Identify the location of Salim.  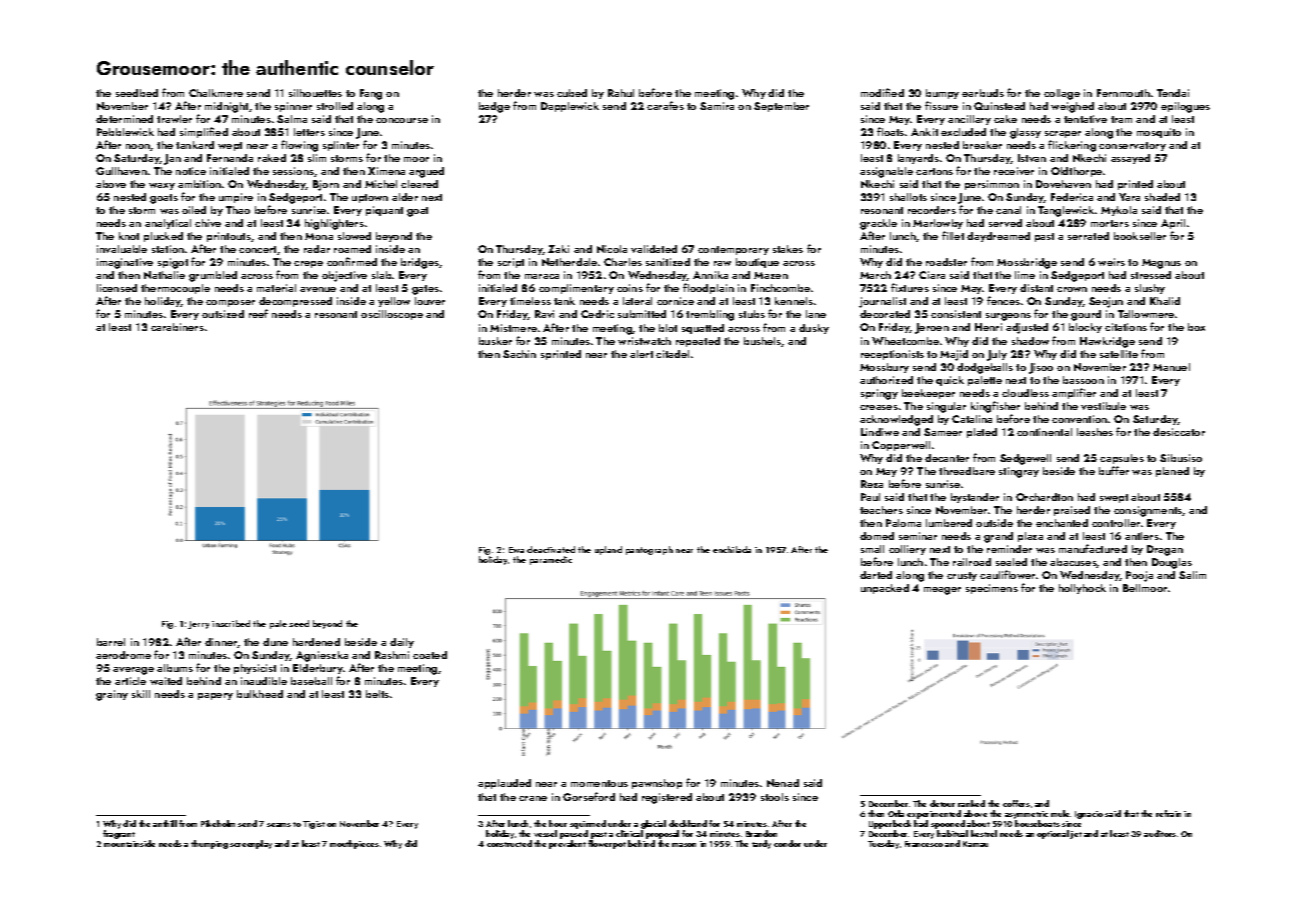
(1192, 575).
